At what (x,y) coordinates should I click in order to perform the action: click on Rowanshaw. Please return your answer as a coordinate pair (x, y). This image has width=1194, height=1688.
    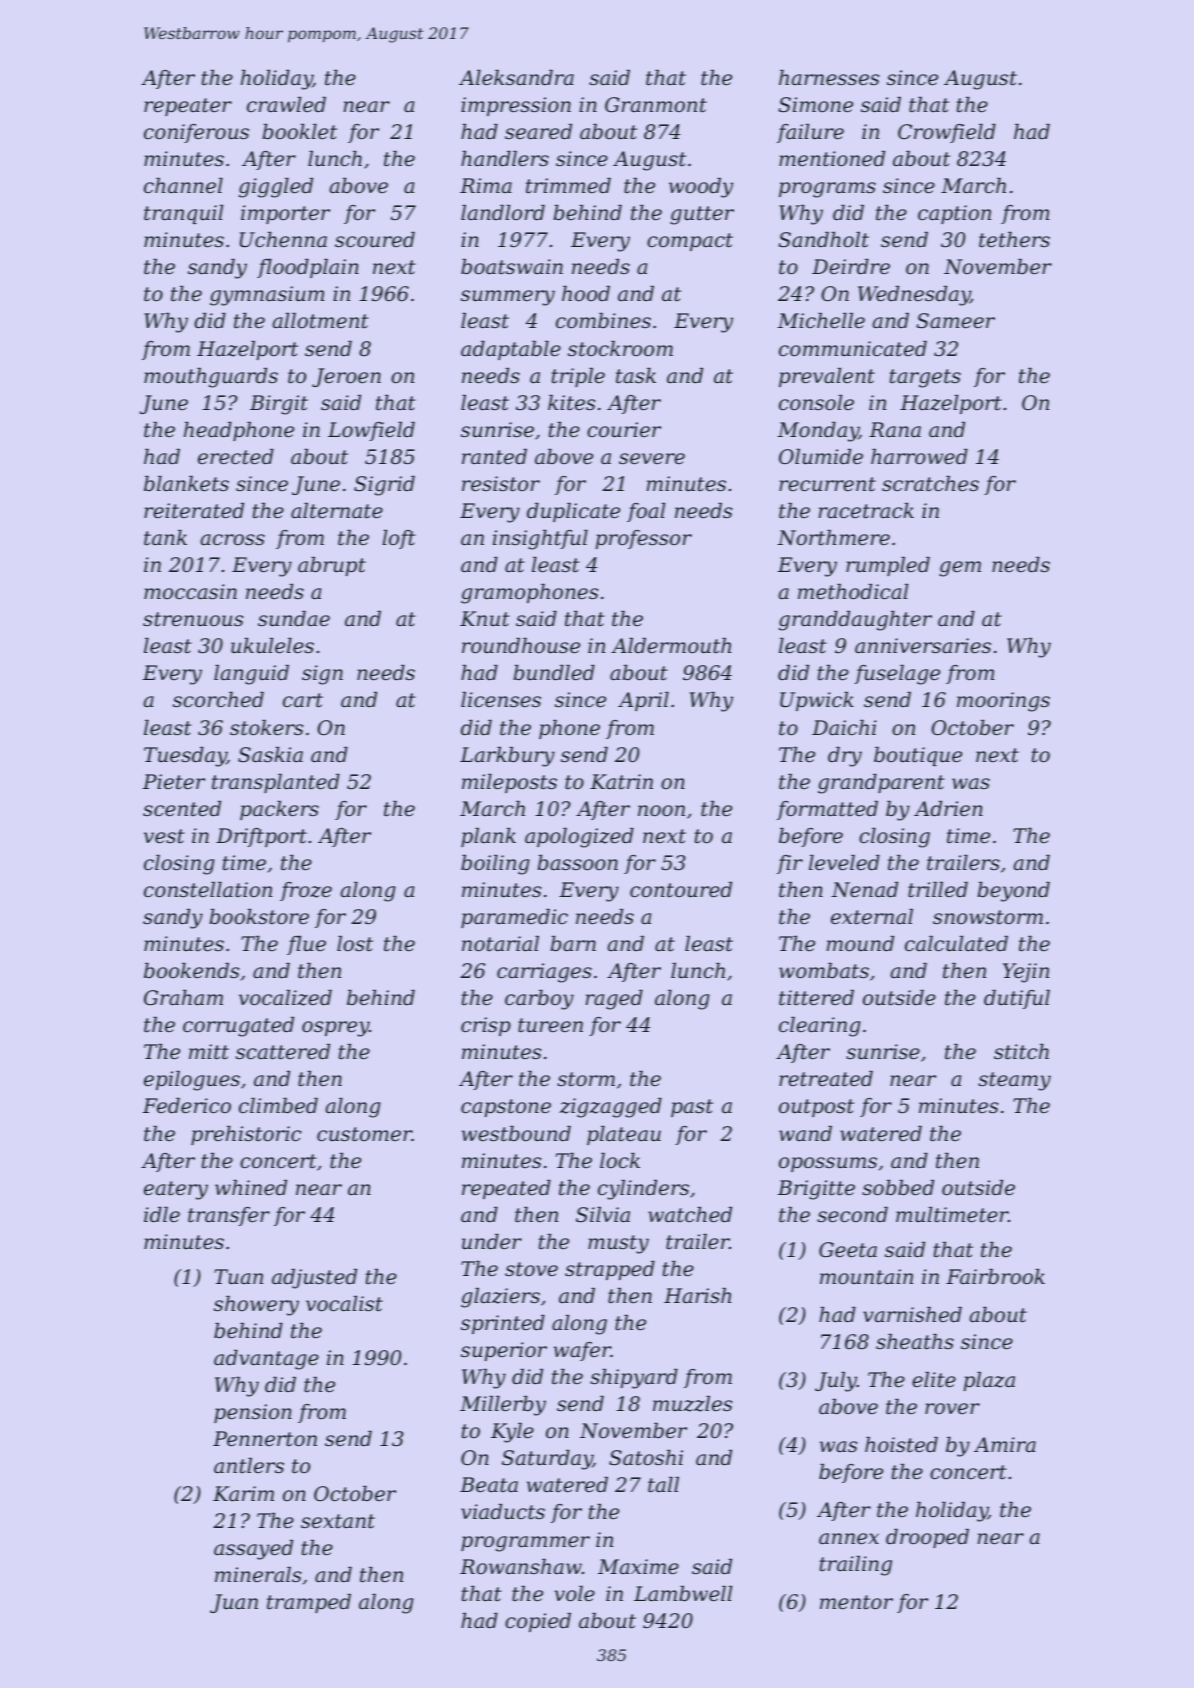
    Looking at the image, I should click on (521, 1567).
